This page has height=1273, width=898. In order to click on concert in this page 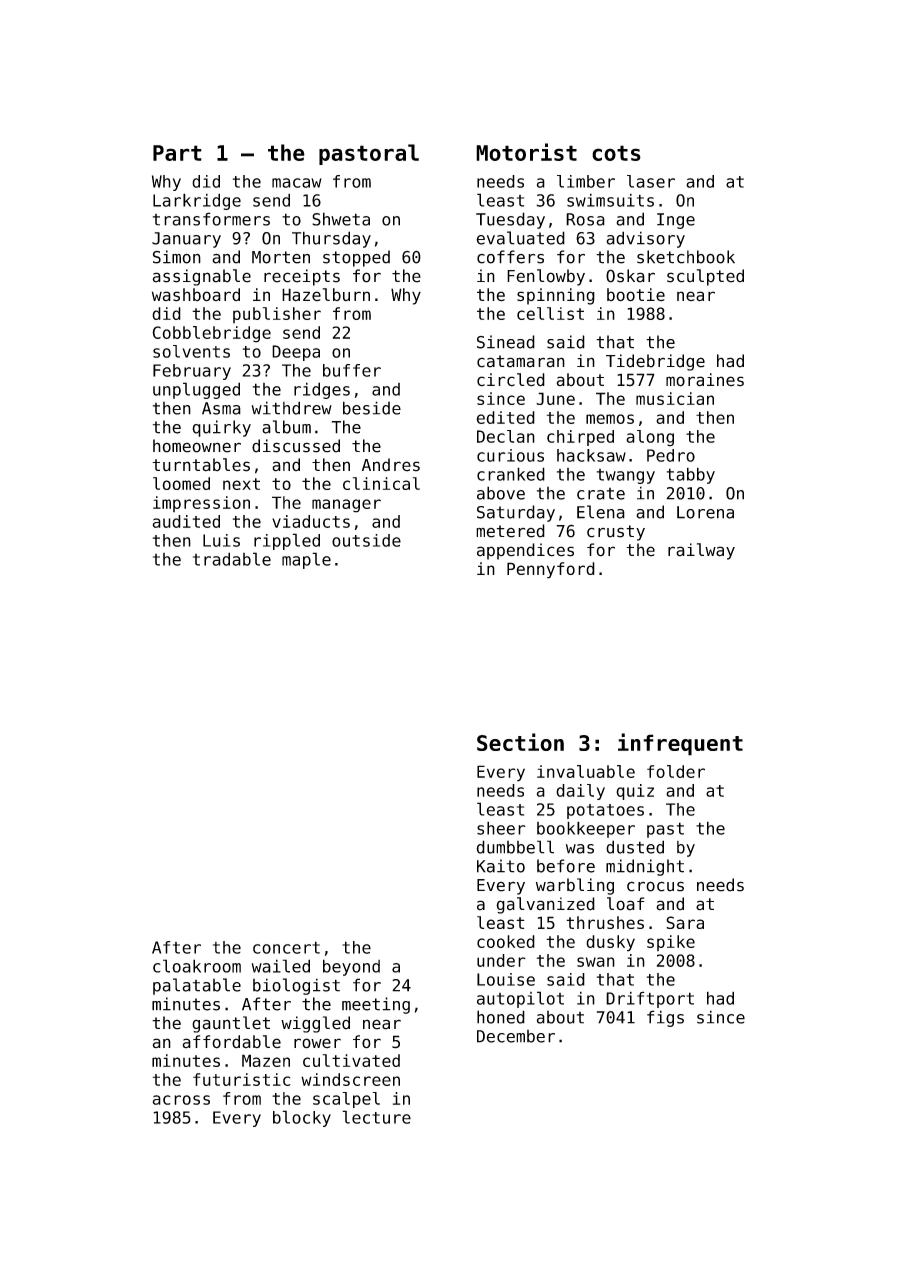, I will do `click(286, 947)`.
